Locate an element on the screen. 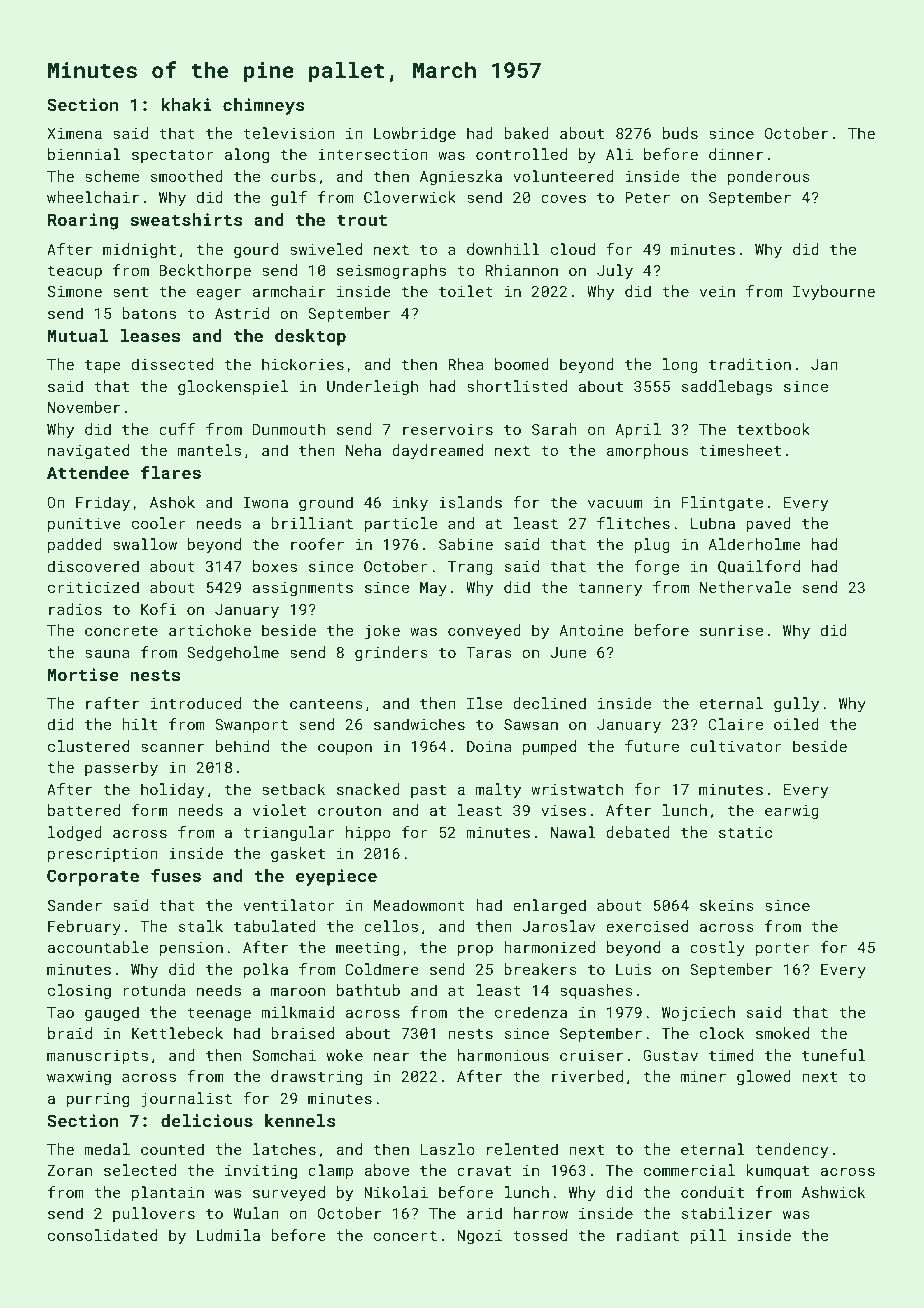 The width and height of the screenshot is (924, 1308). curbs is located at coordinates (293, 176).
